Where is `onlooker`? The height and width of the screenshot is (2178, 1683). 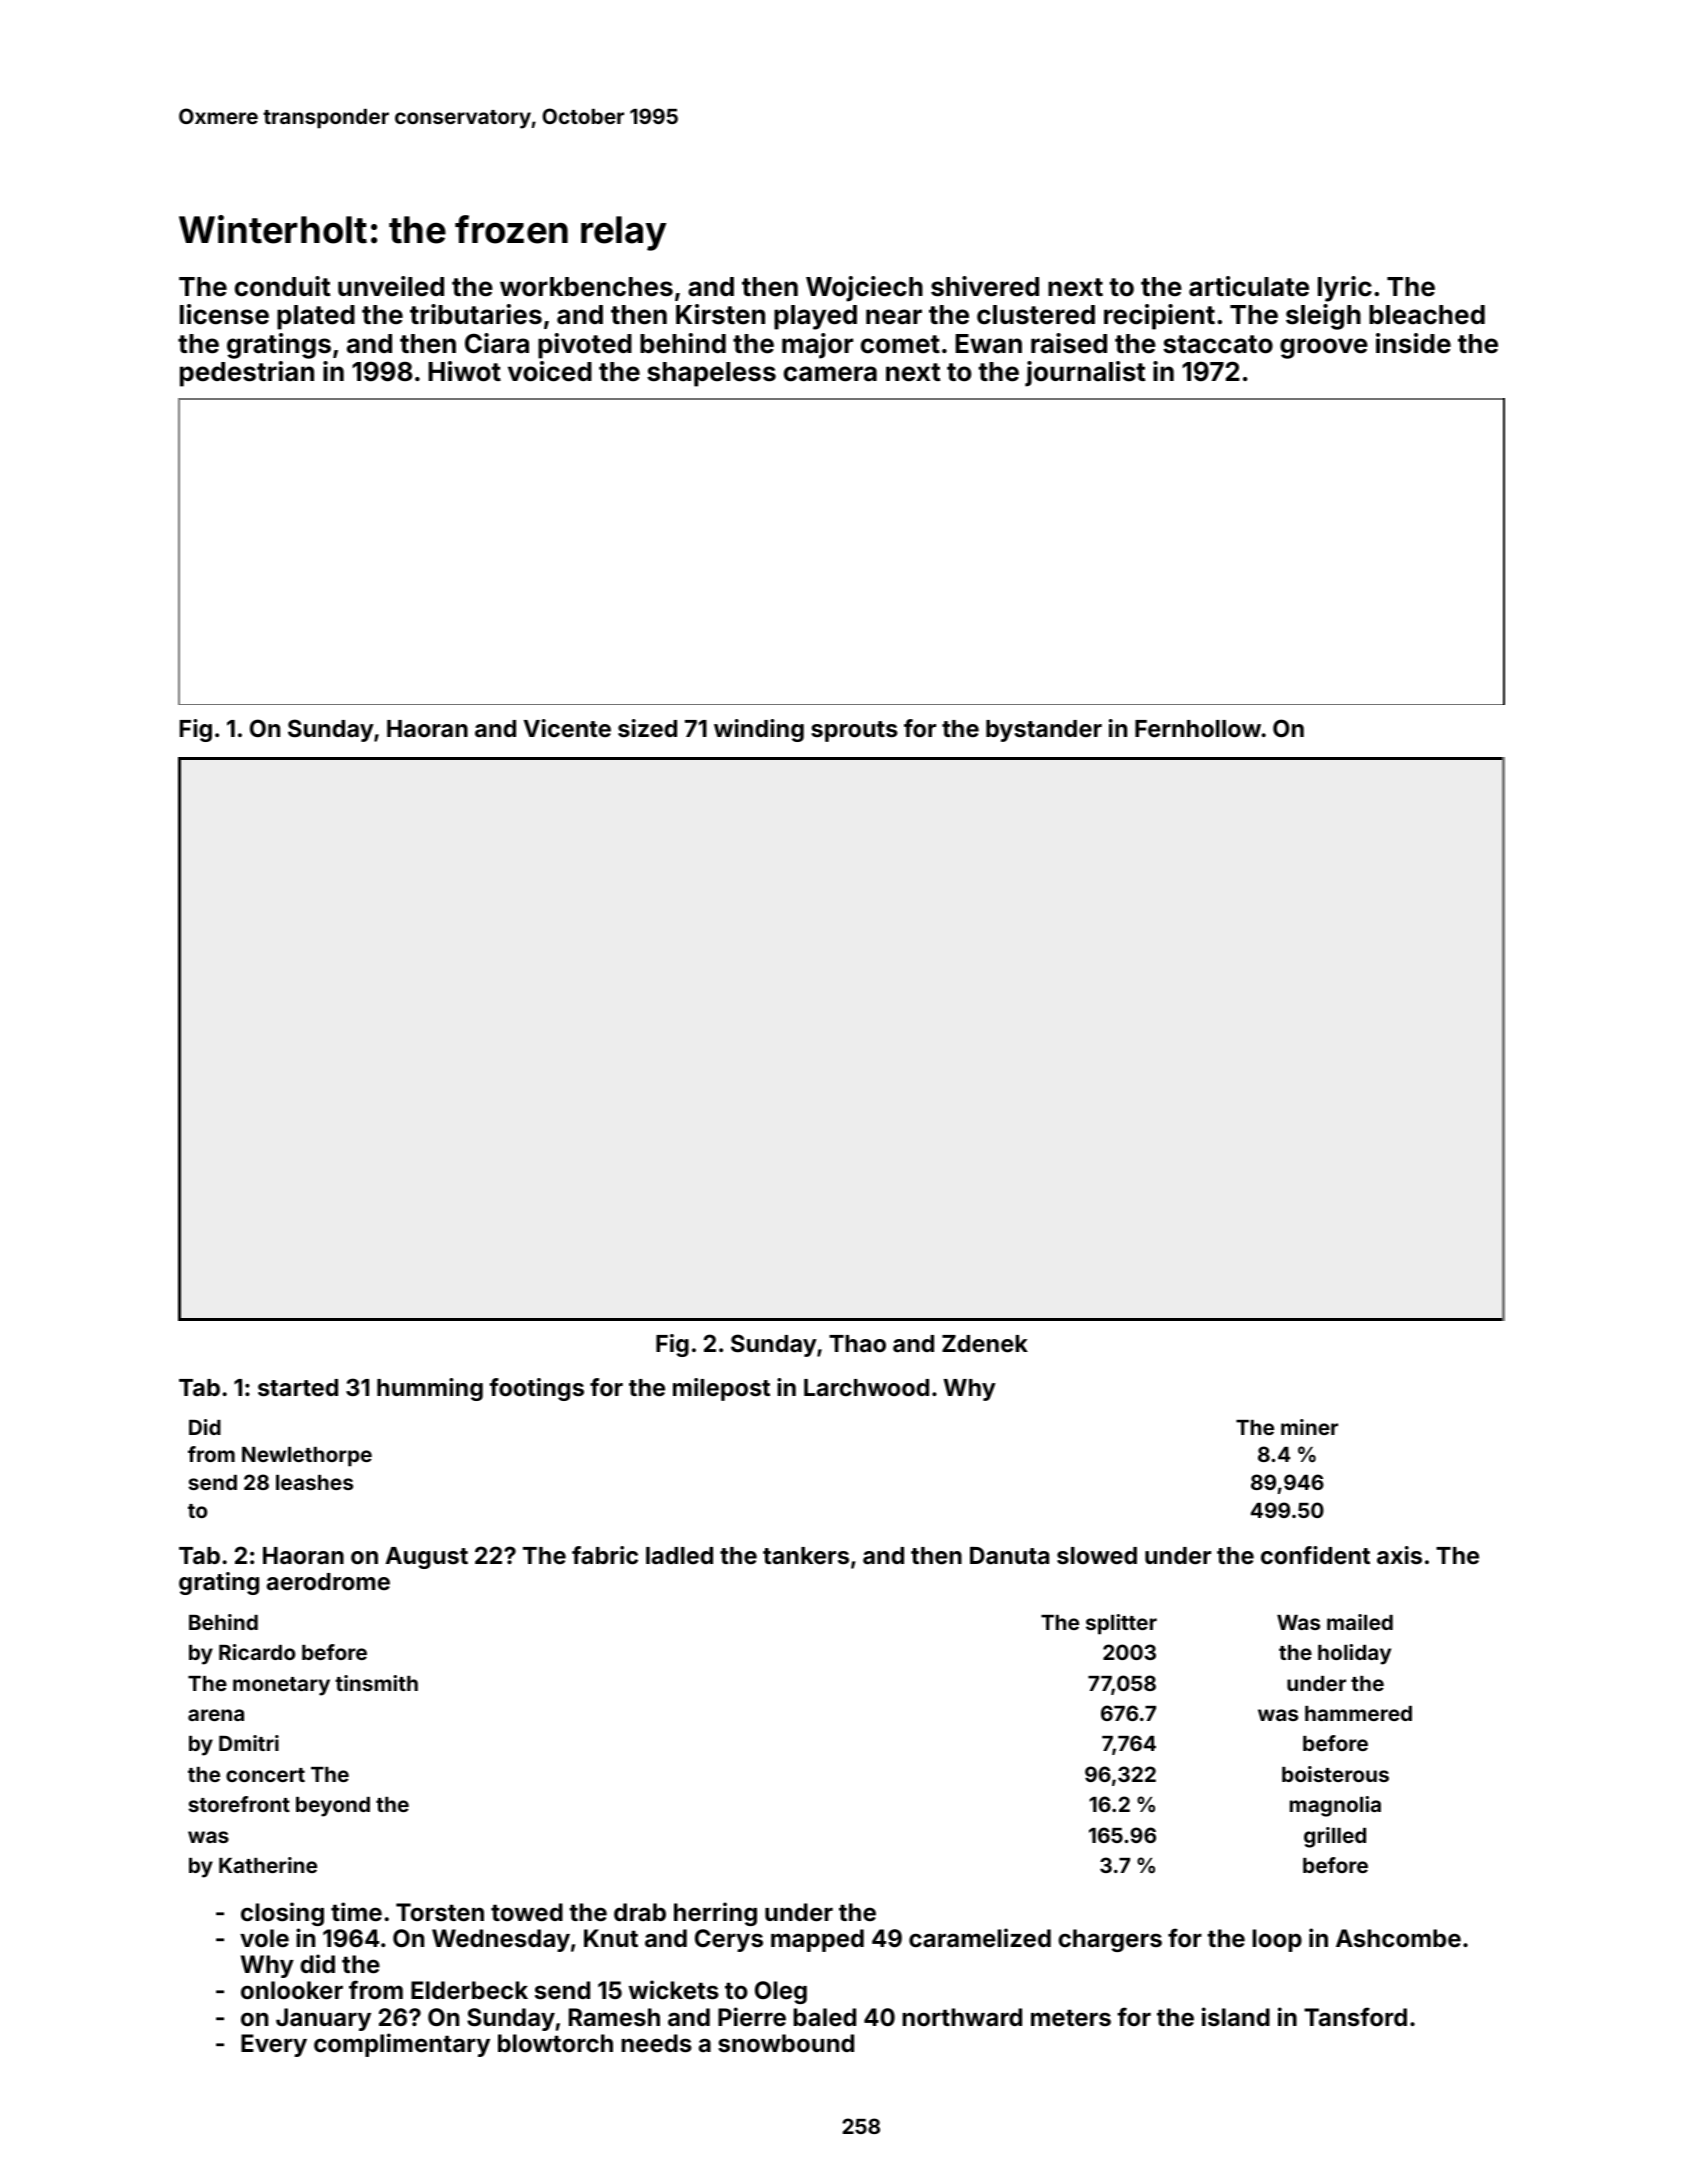
onlooker is located at coordinates (292, 1990).
